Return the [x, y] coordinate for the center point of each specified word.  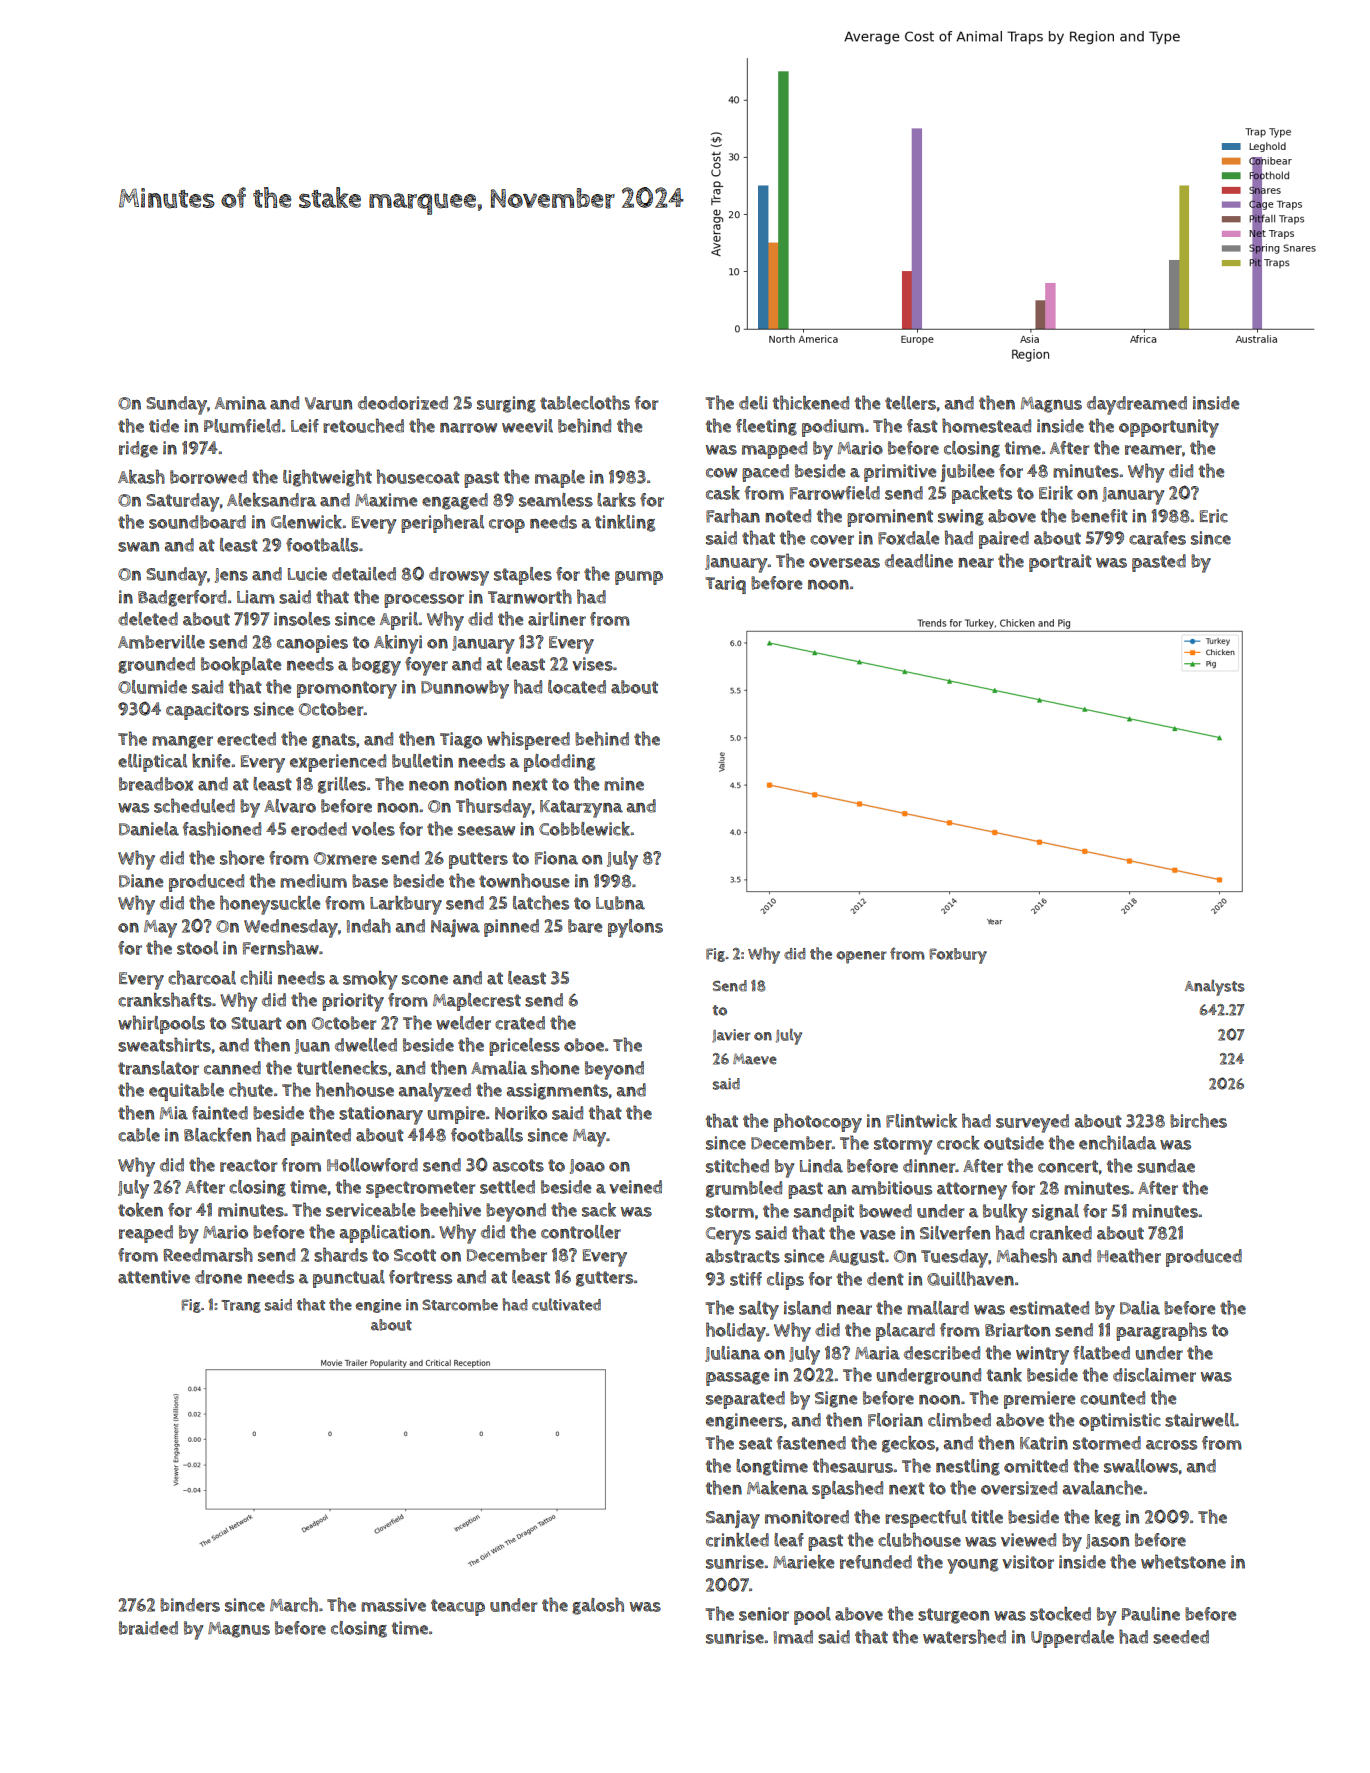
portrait [1060, 563]
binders [190, 1605]
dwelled [366, 1045]
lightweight [327, 478]
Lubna [620, 903]
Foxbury [958, 956]
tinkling [625, 523]
